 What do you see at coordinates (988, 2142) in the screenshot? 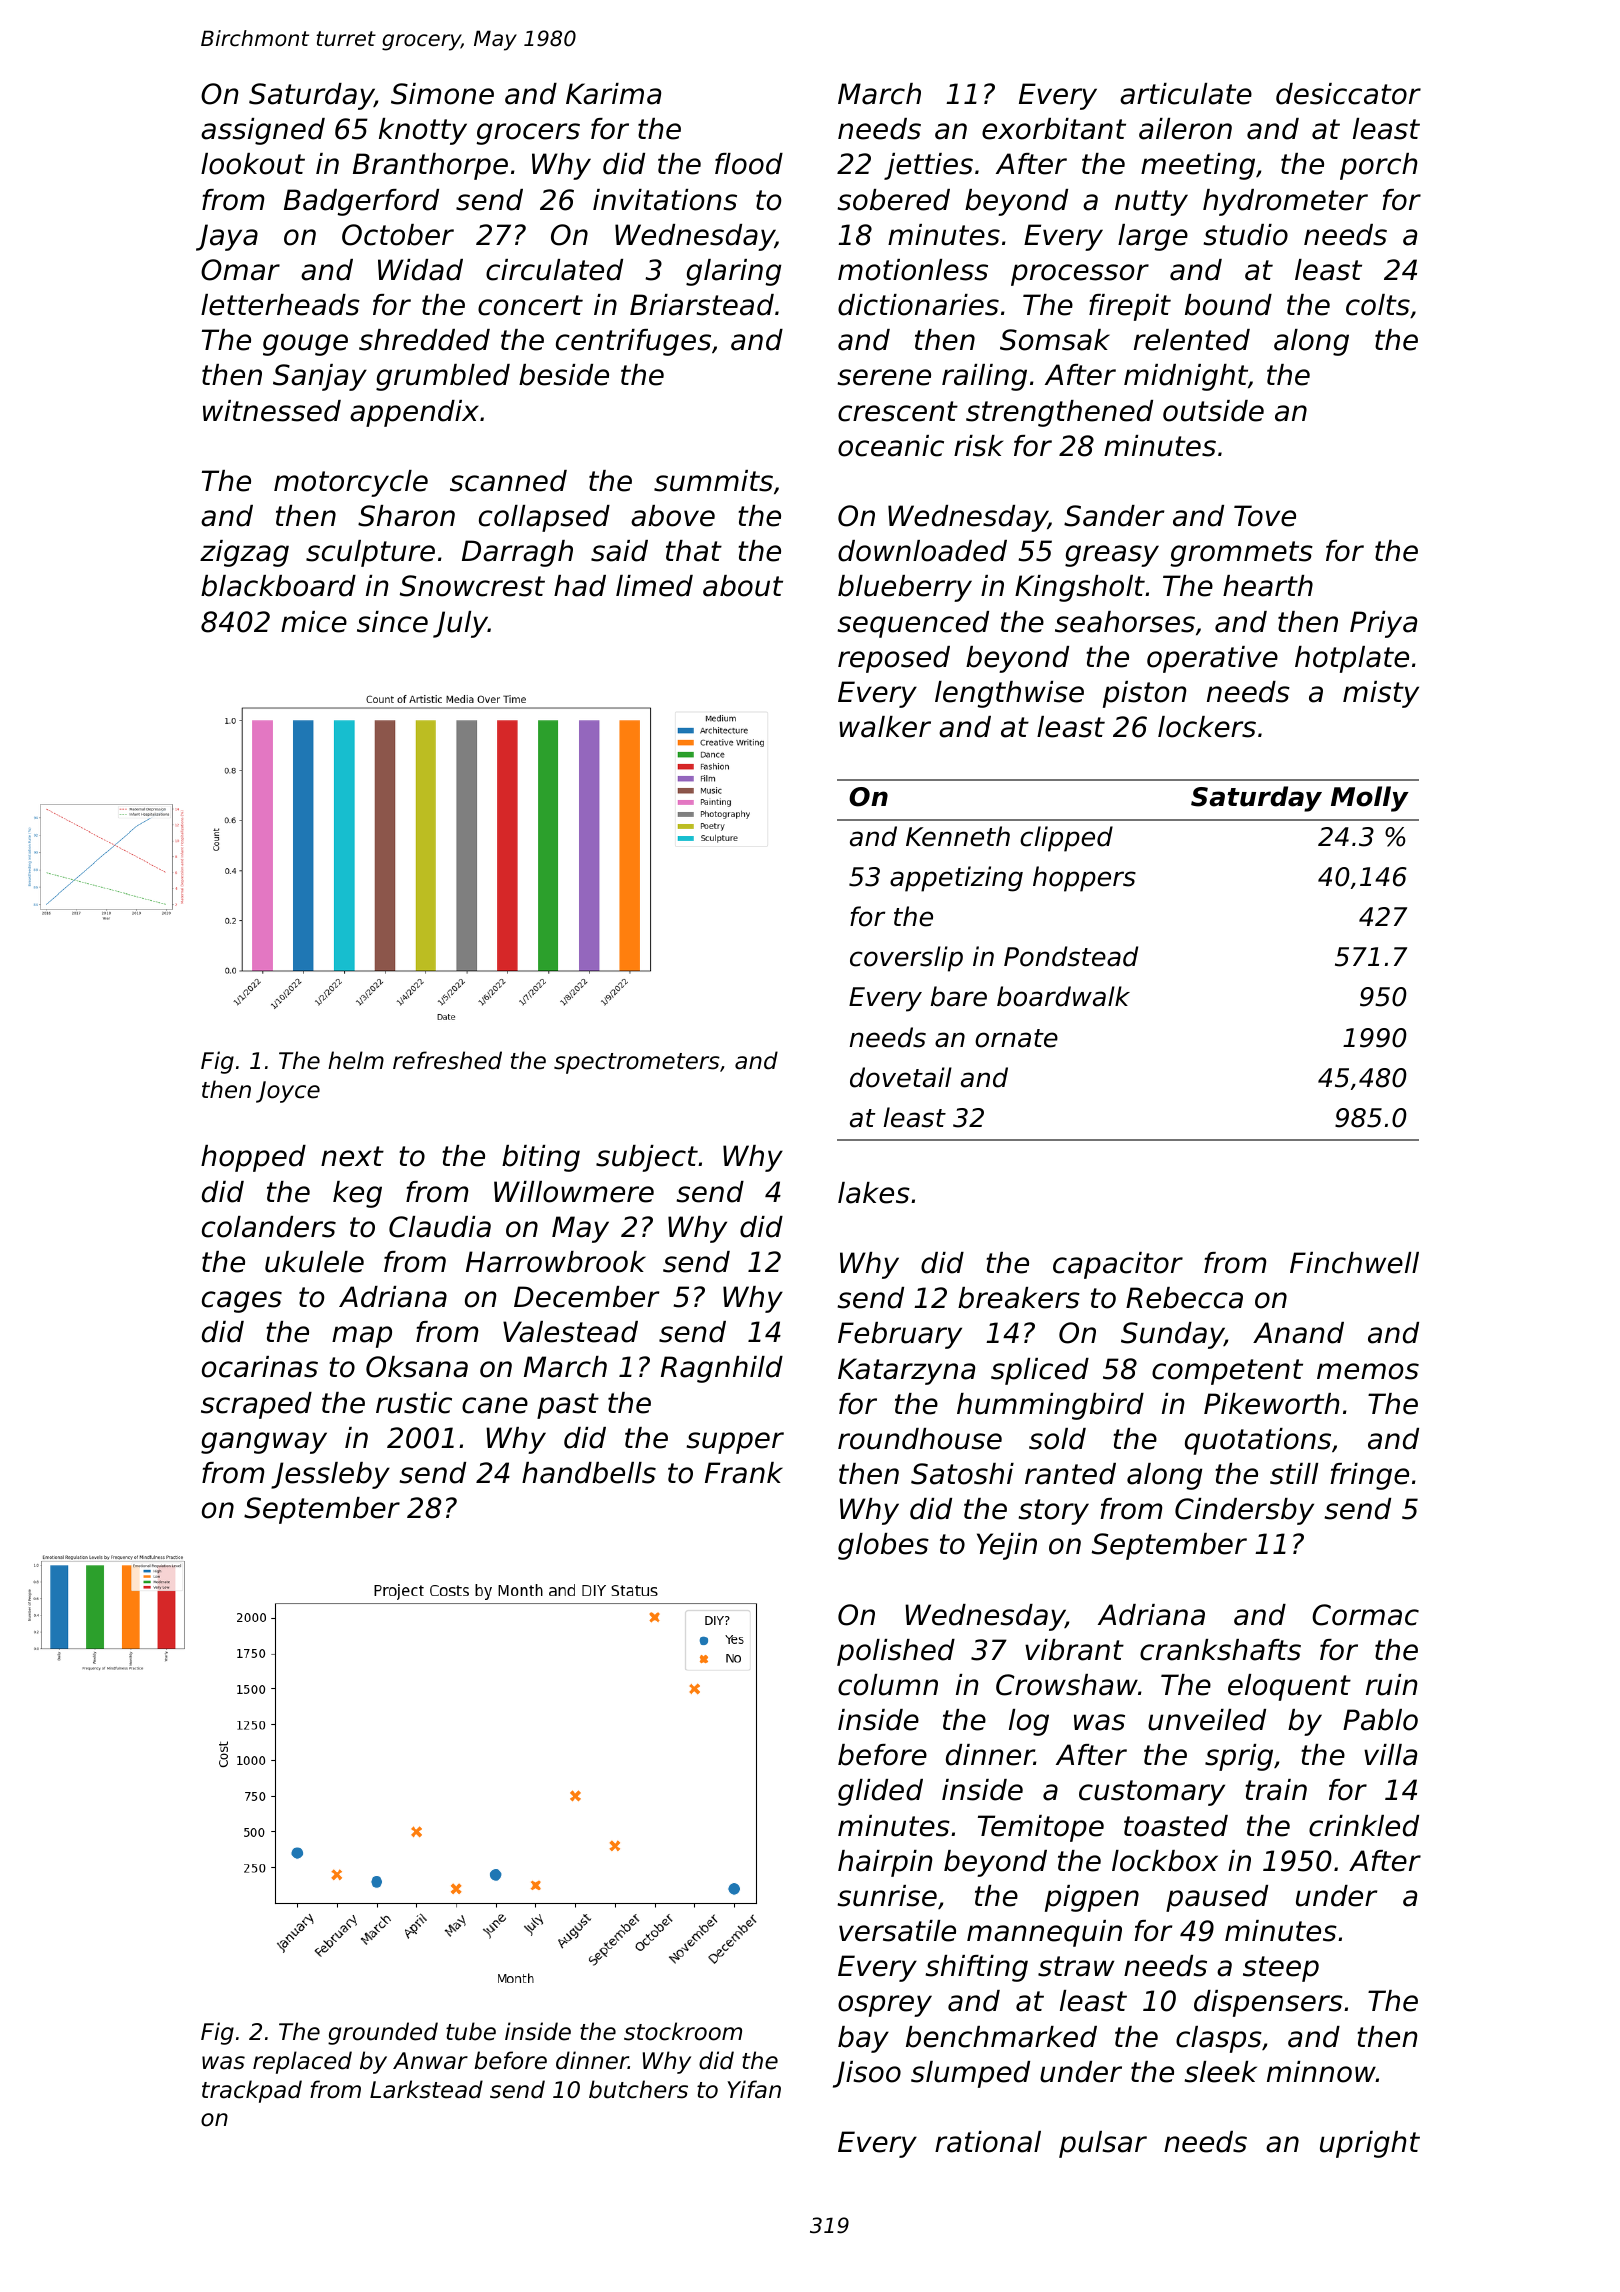
I see `rational` at bounding box center [988, 2142].
